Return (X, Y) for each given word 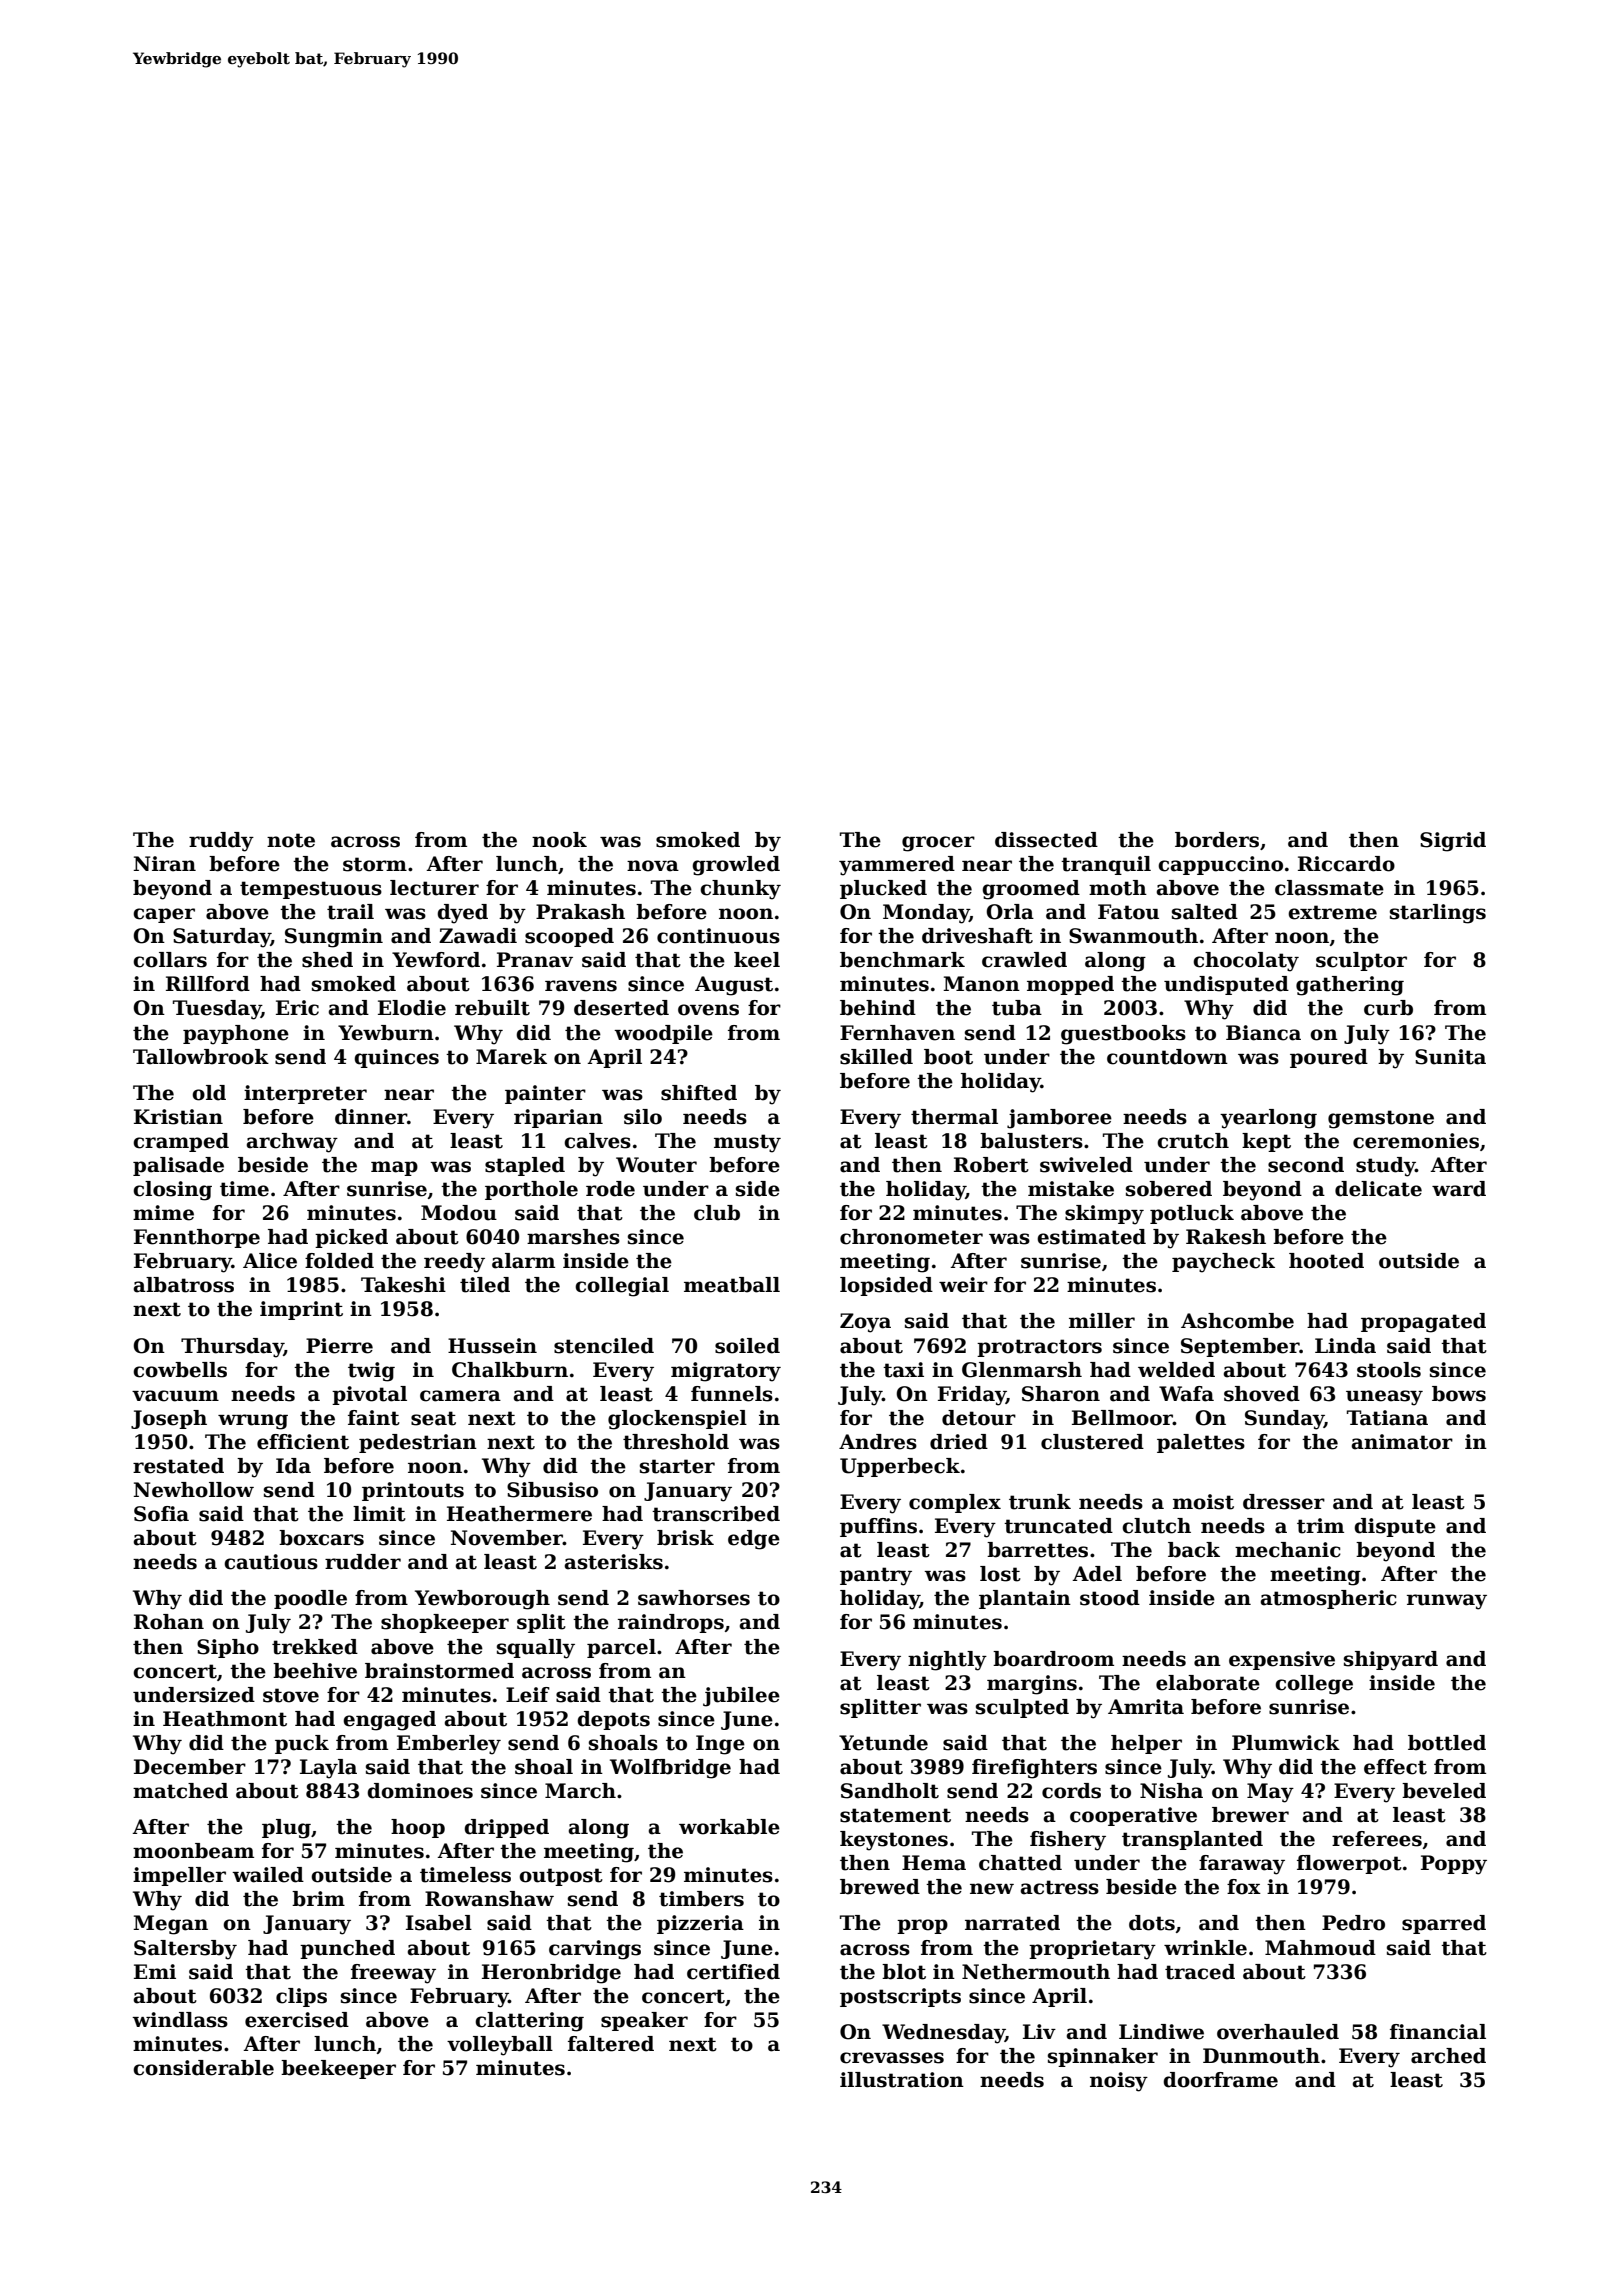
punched (347, 1949)
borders (1217, 840)
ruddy (221, 842)
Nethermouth (1036, 1972)
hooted (1326, 1261)
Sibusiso (552, 1490)
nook (559, 840)
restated (178, 1466)
